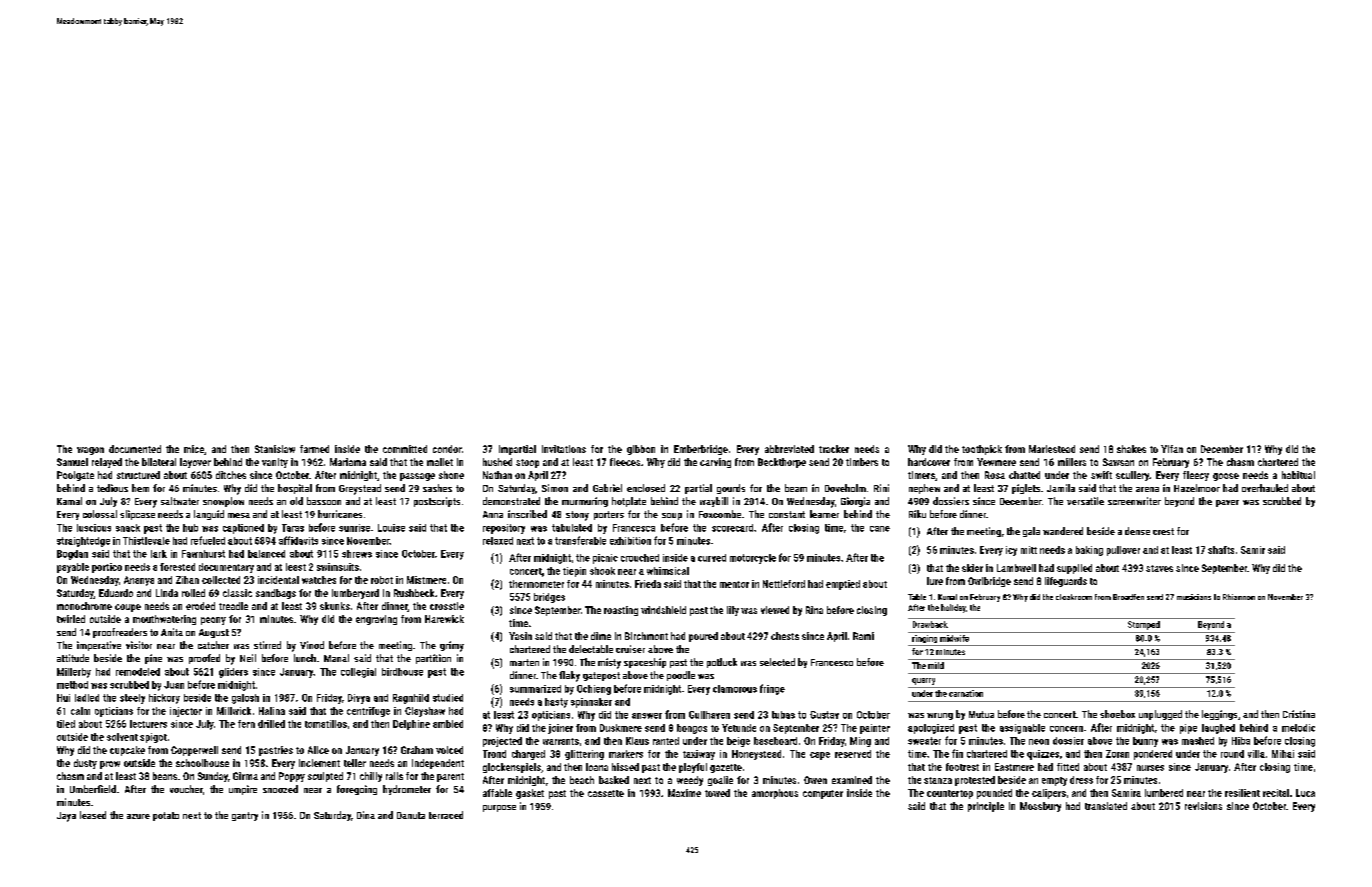 The height and width of the page is (887, 1372). I want to click on invitations, so click(564, 449).
